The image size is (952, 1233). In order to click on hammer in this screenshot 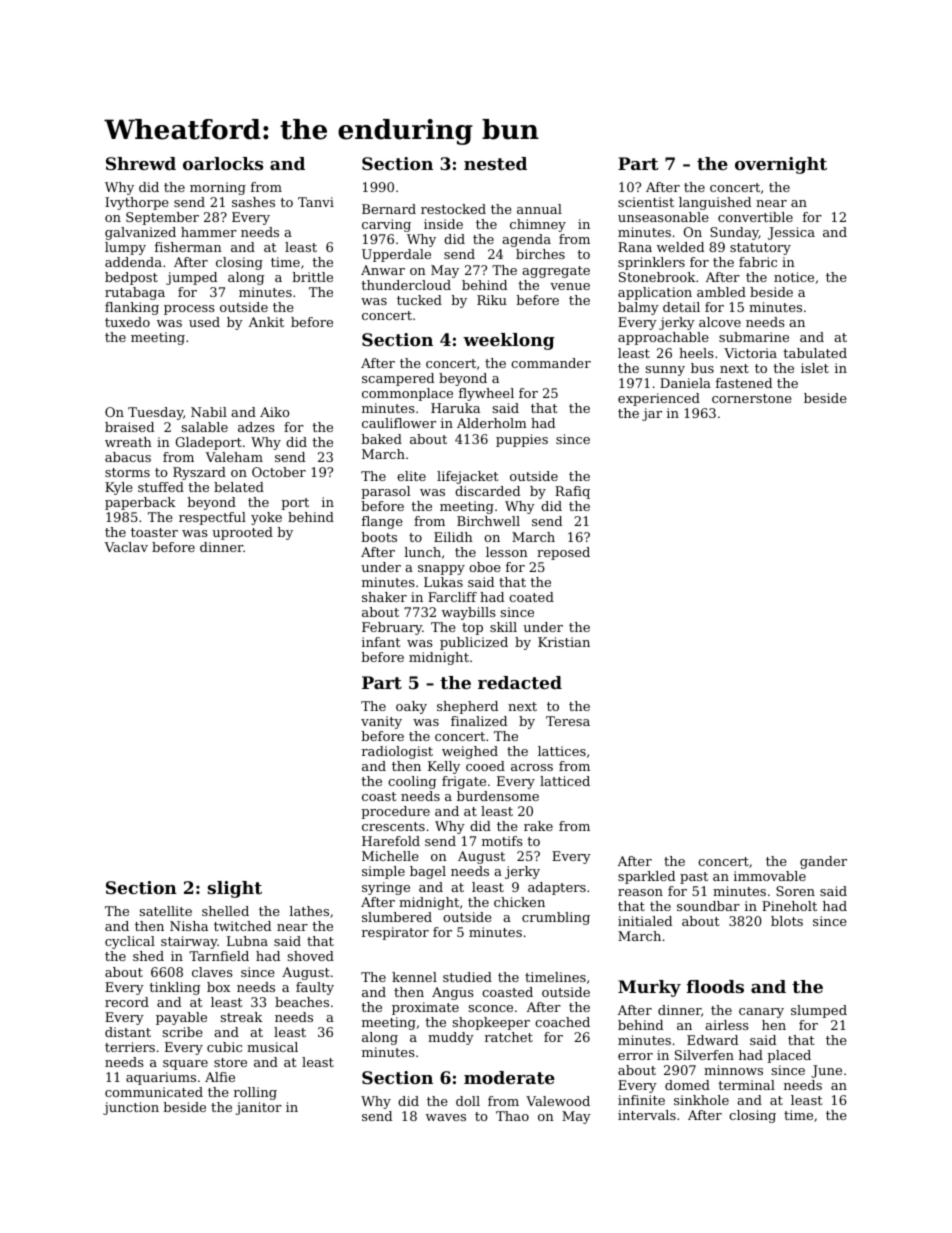, I will do `click(209, 232)`.
